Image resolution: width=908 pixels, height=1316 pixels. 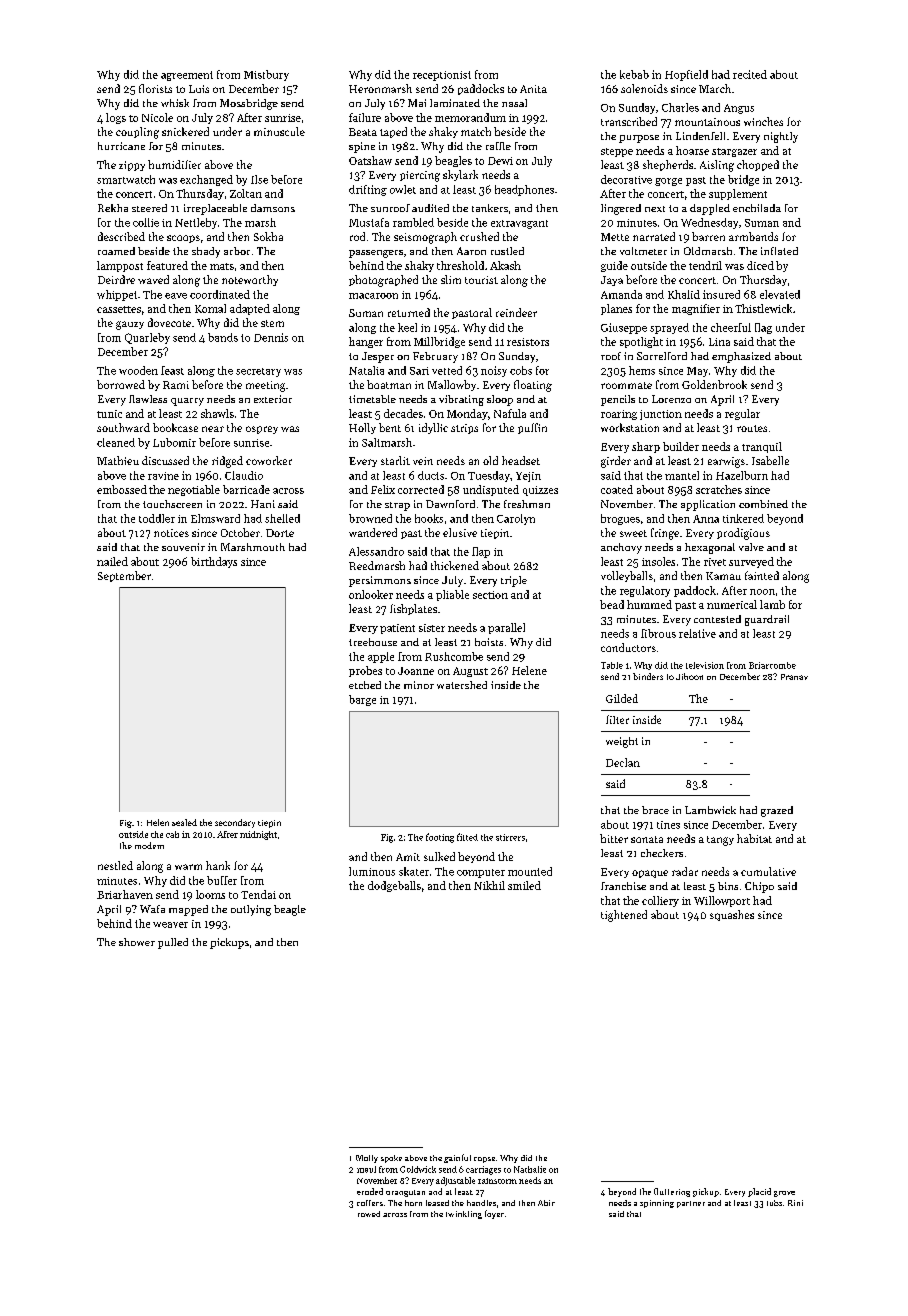 I want to click on humidifier, so click(x=174, y=164).
